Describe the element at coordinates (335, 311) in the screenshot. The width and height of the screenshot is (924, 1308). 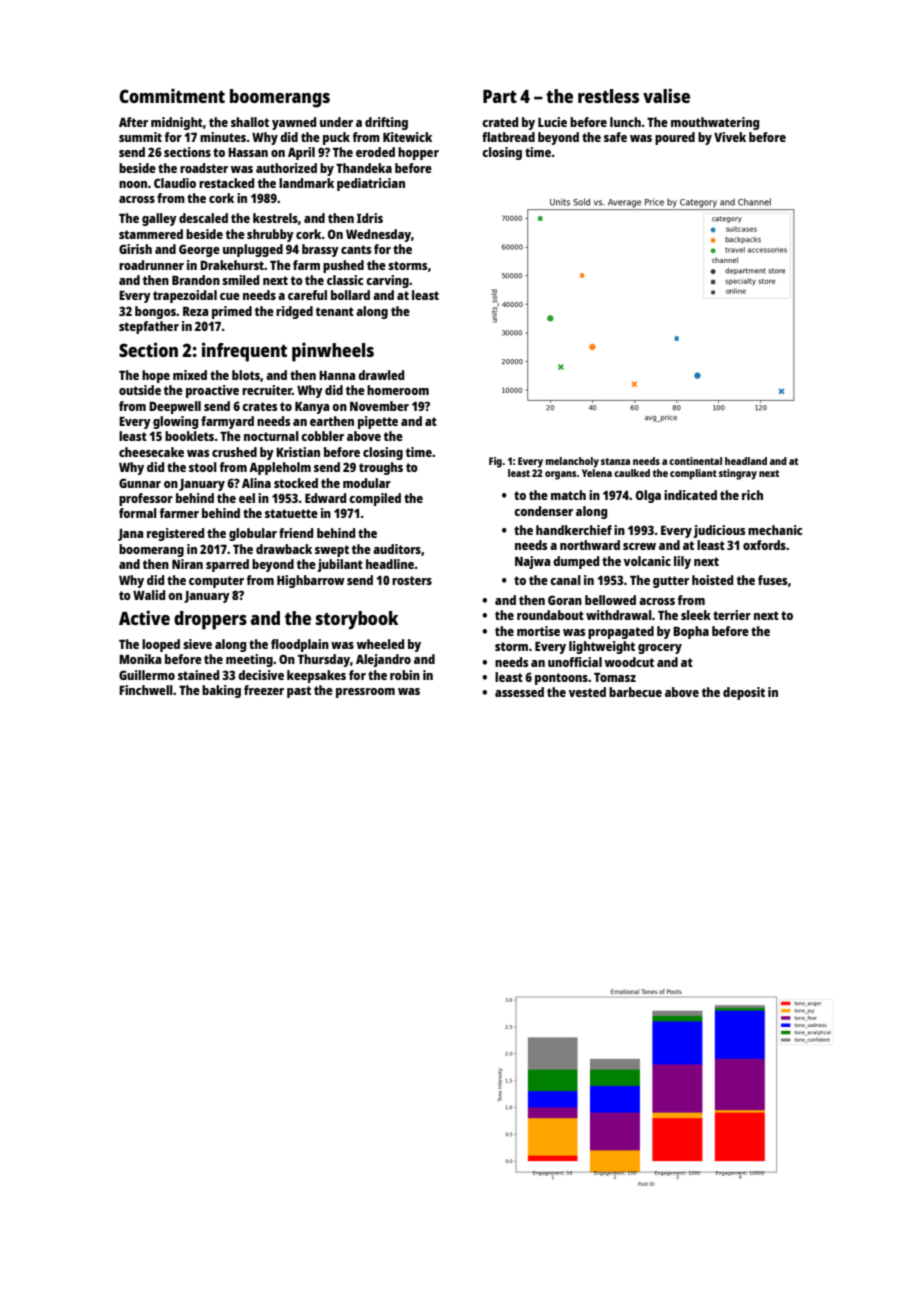
I see `tenant` at that location.
